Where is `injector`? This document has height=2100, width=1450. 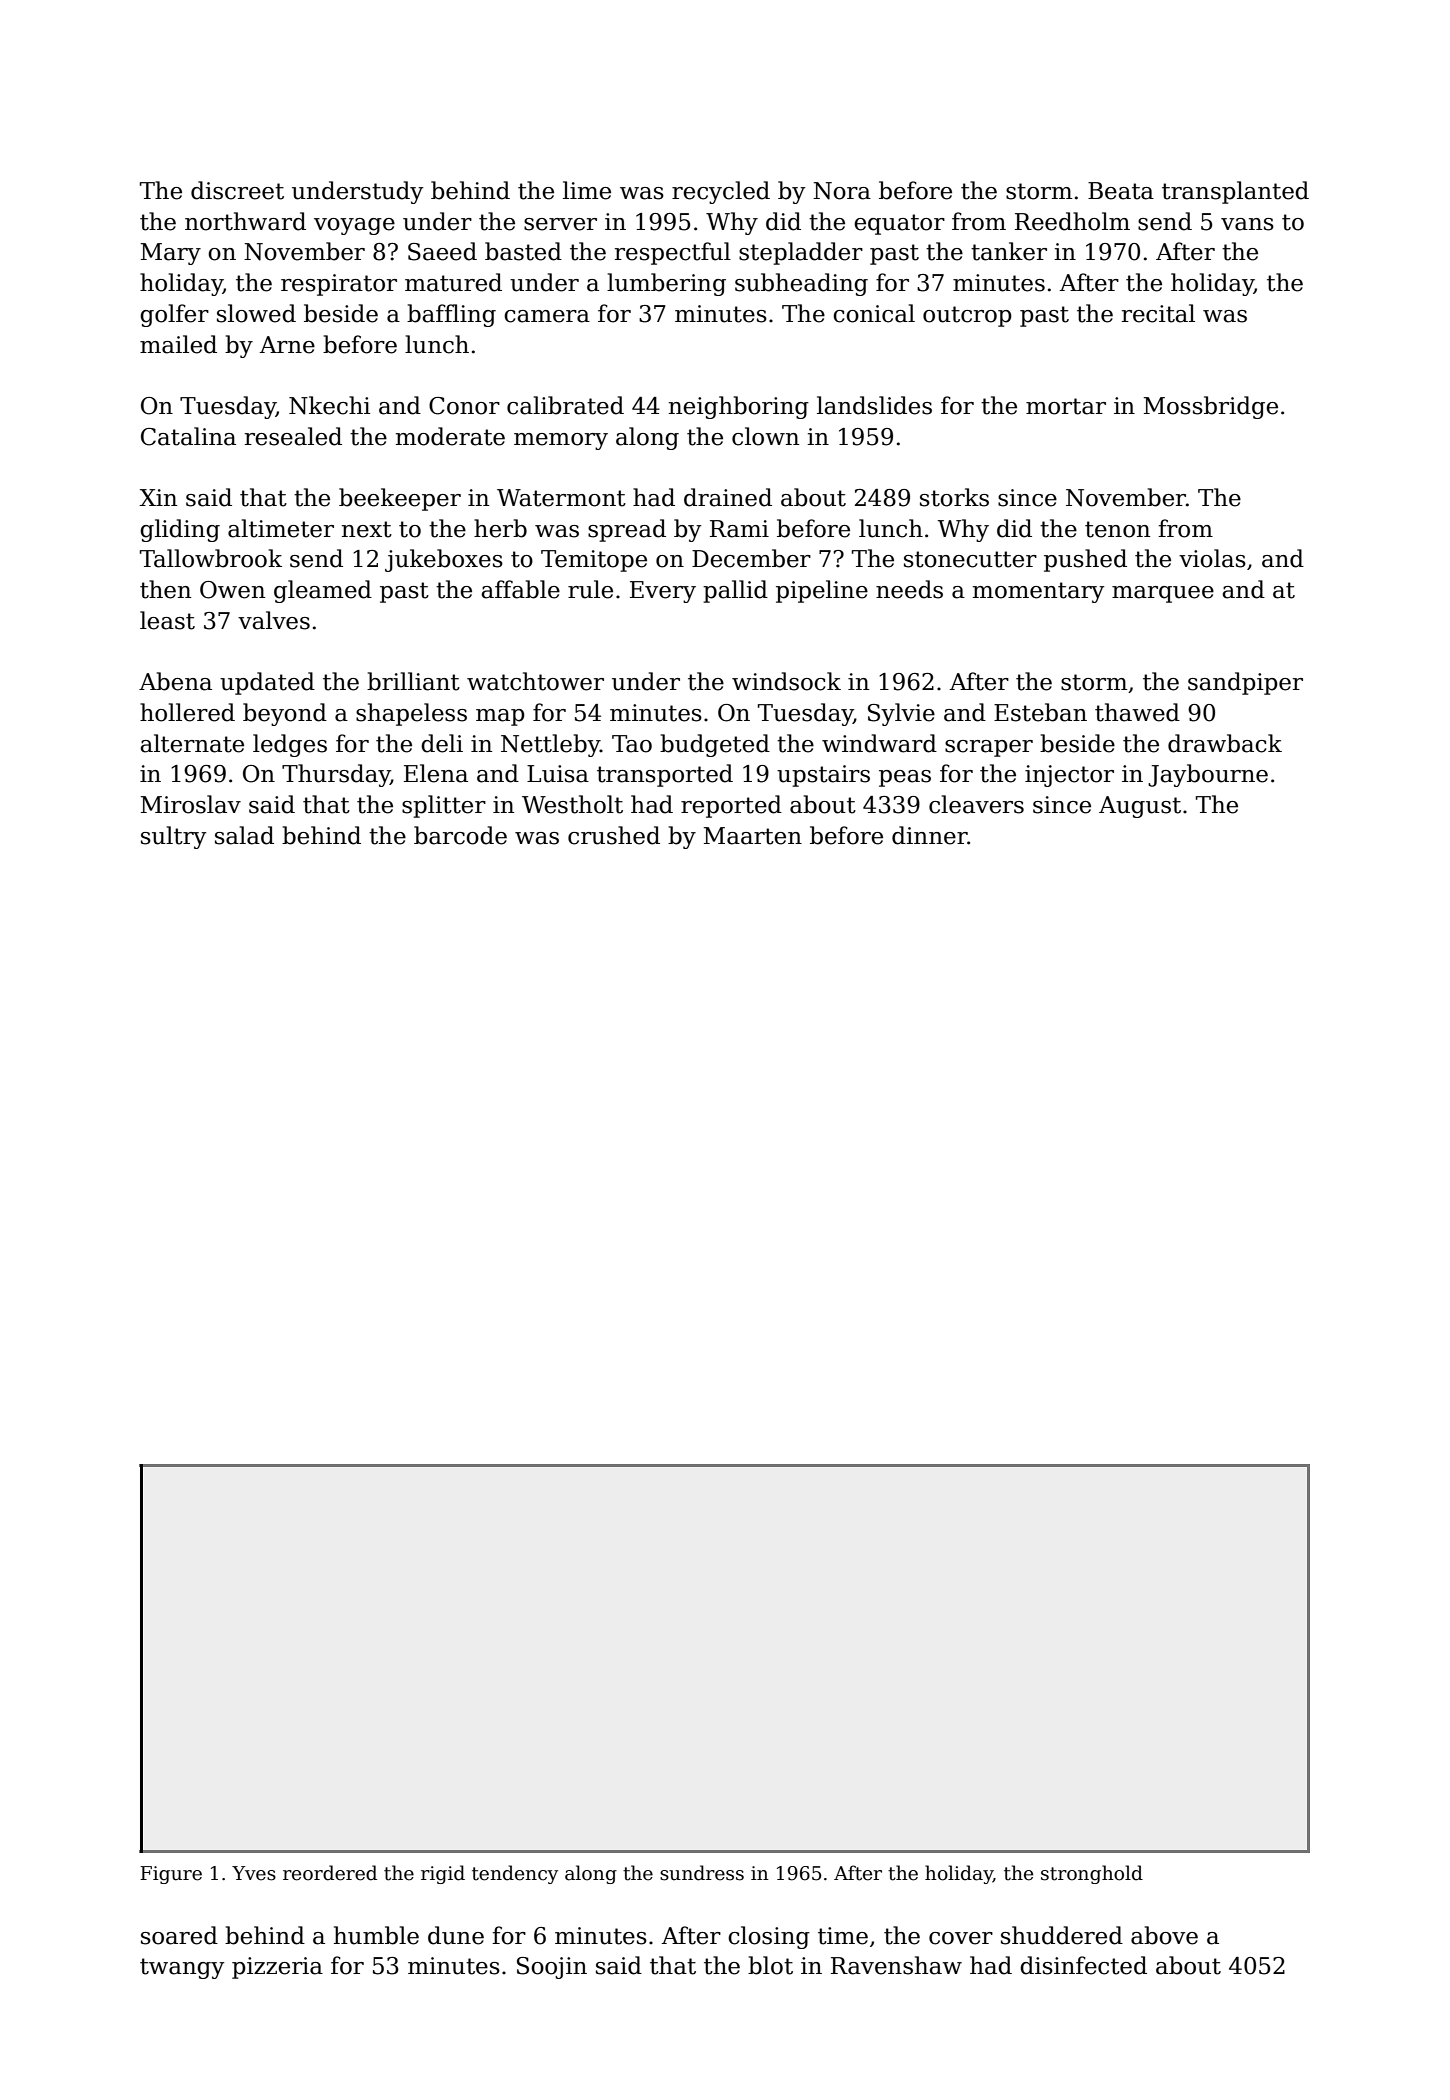 injector is located at coordinates (1069, 776).
